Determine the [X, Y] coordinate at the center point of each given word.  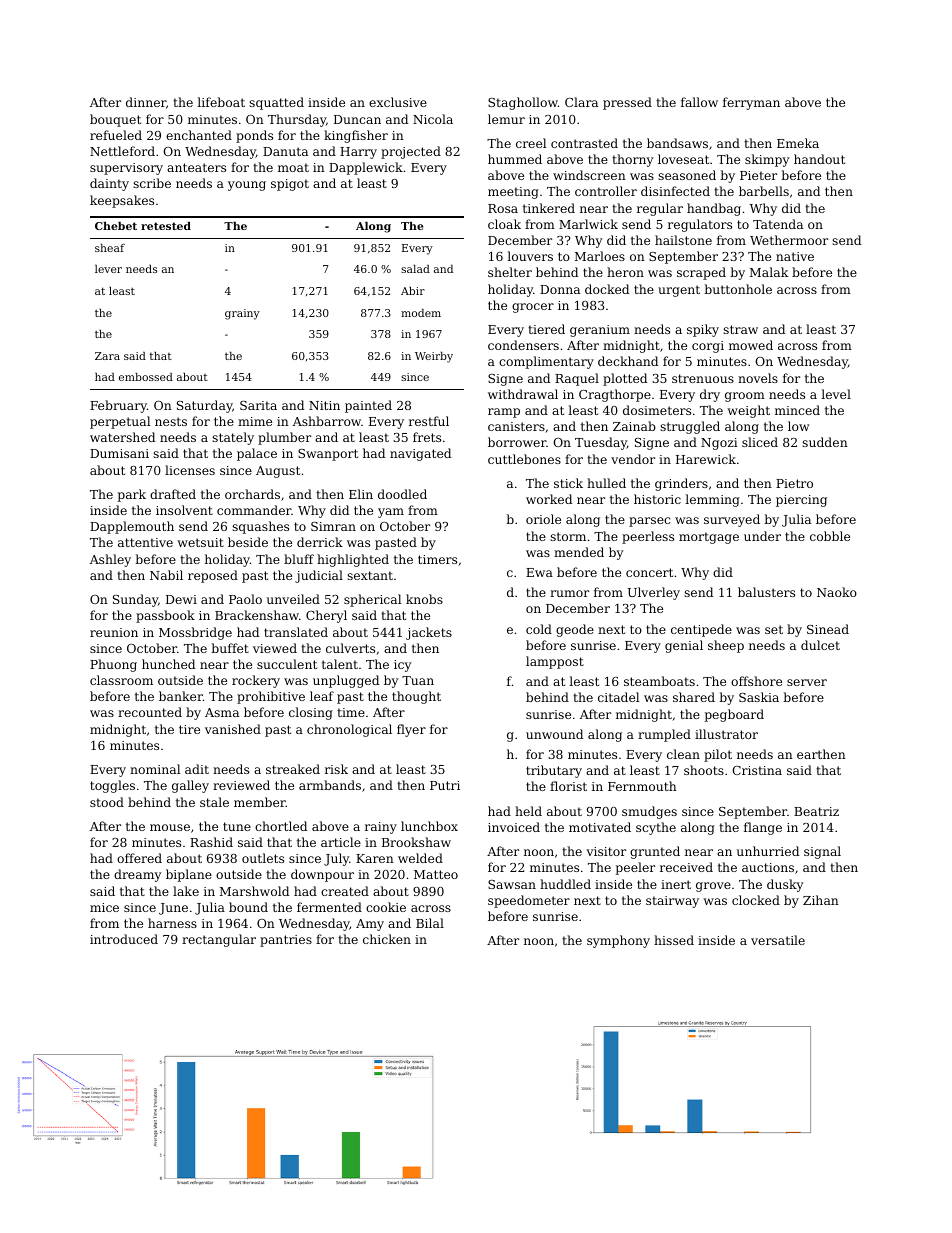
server [807, 682]
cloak [504, 224]
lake [186, 891]
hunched [168, 664]
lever [108, 269]
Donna [560, 289]
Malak [769, 272]
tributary [554, 771]
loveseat [683, 159]
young [247, 186]
